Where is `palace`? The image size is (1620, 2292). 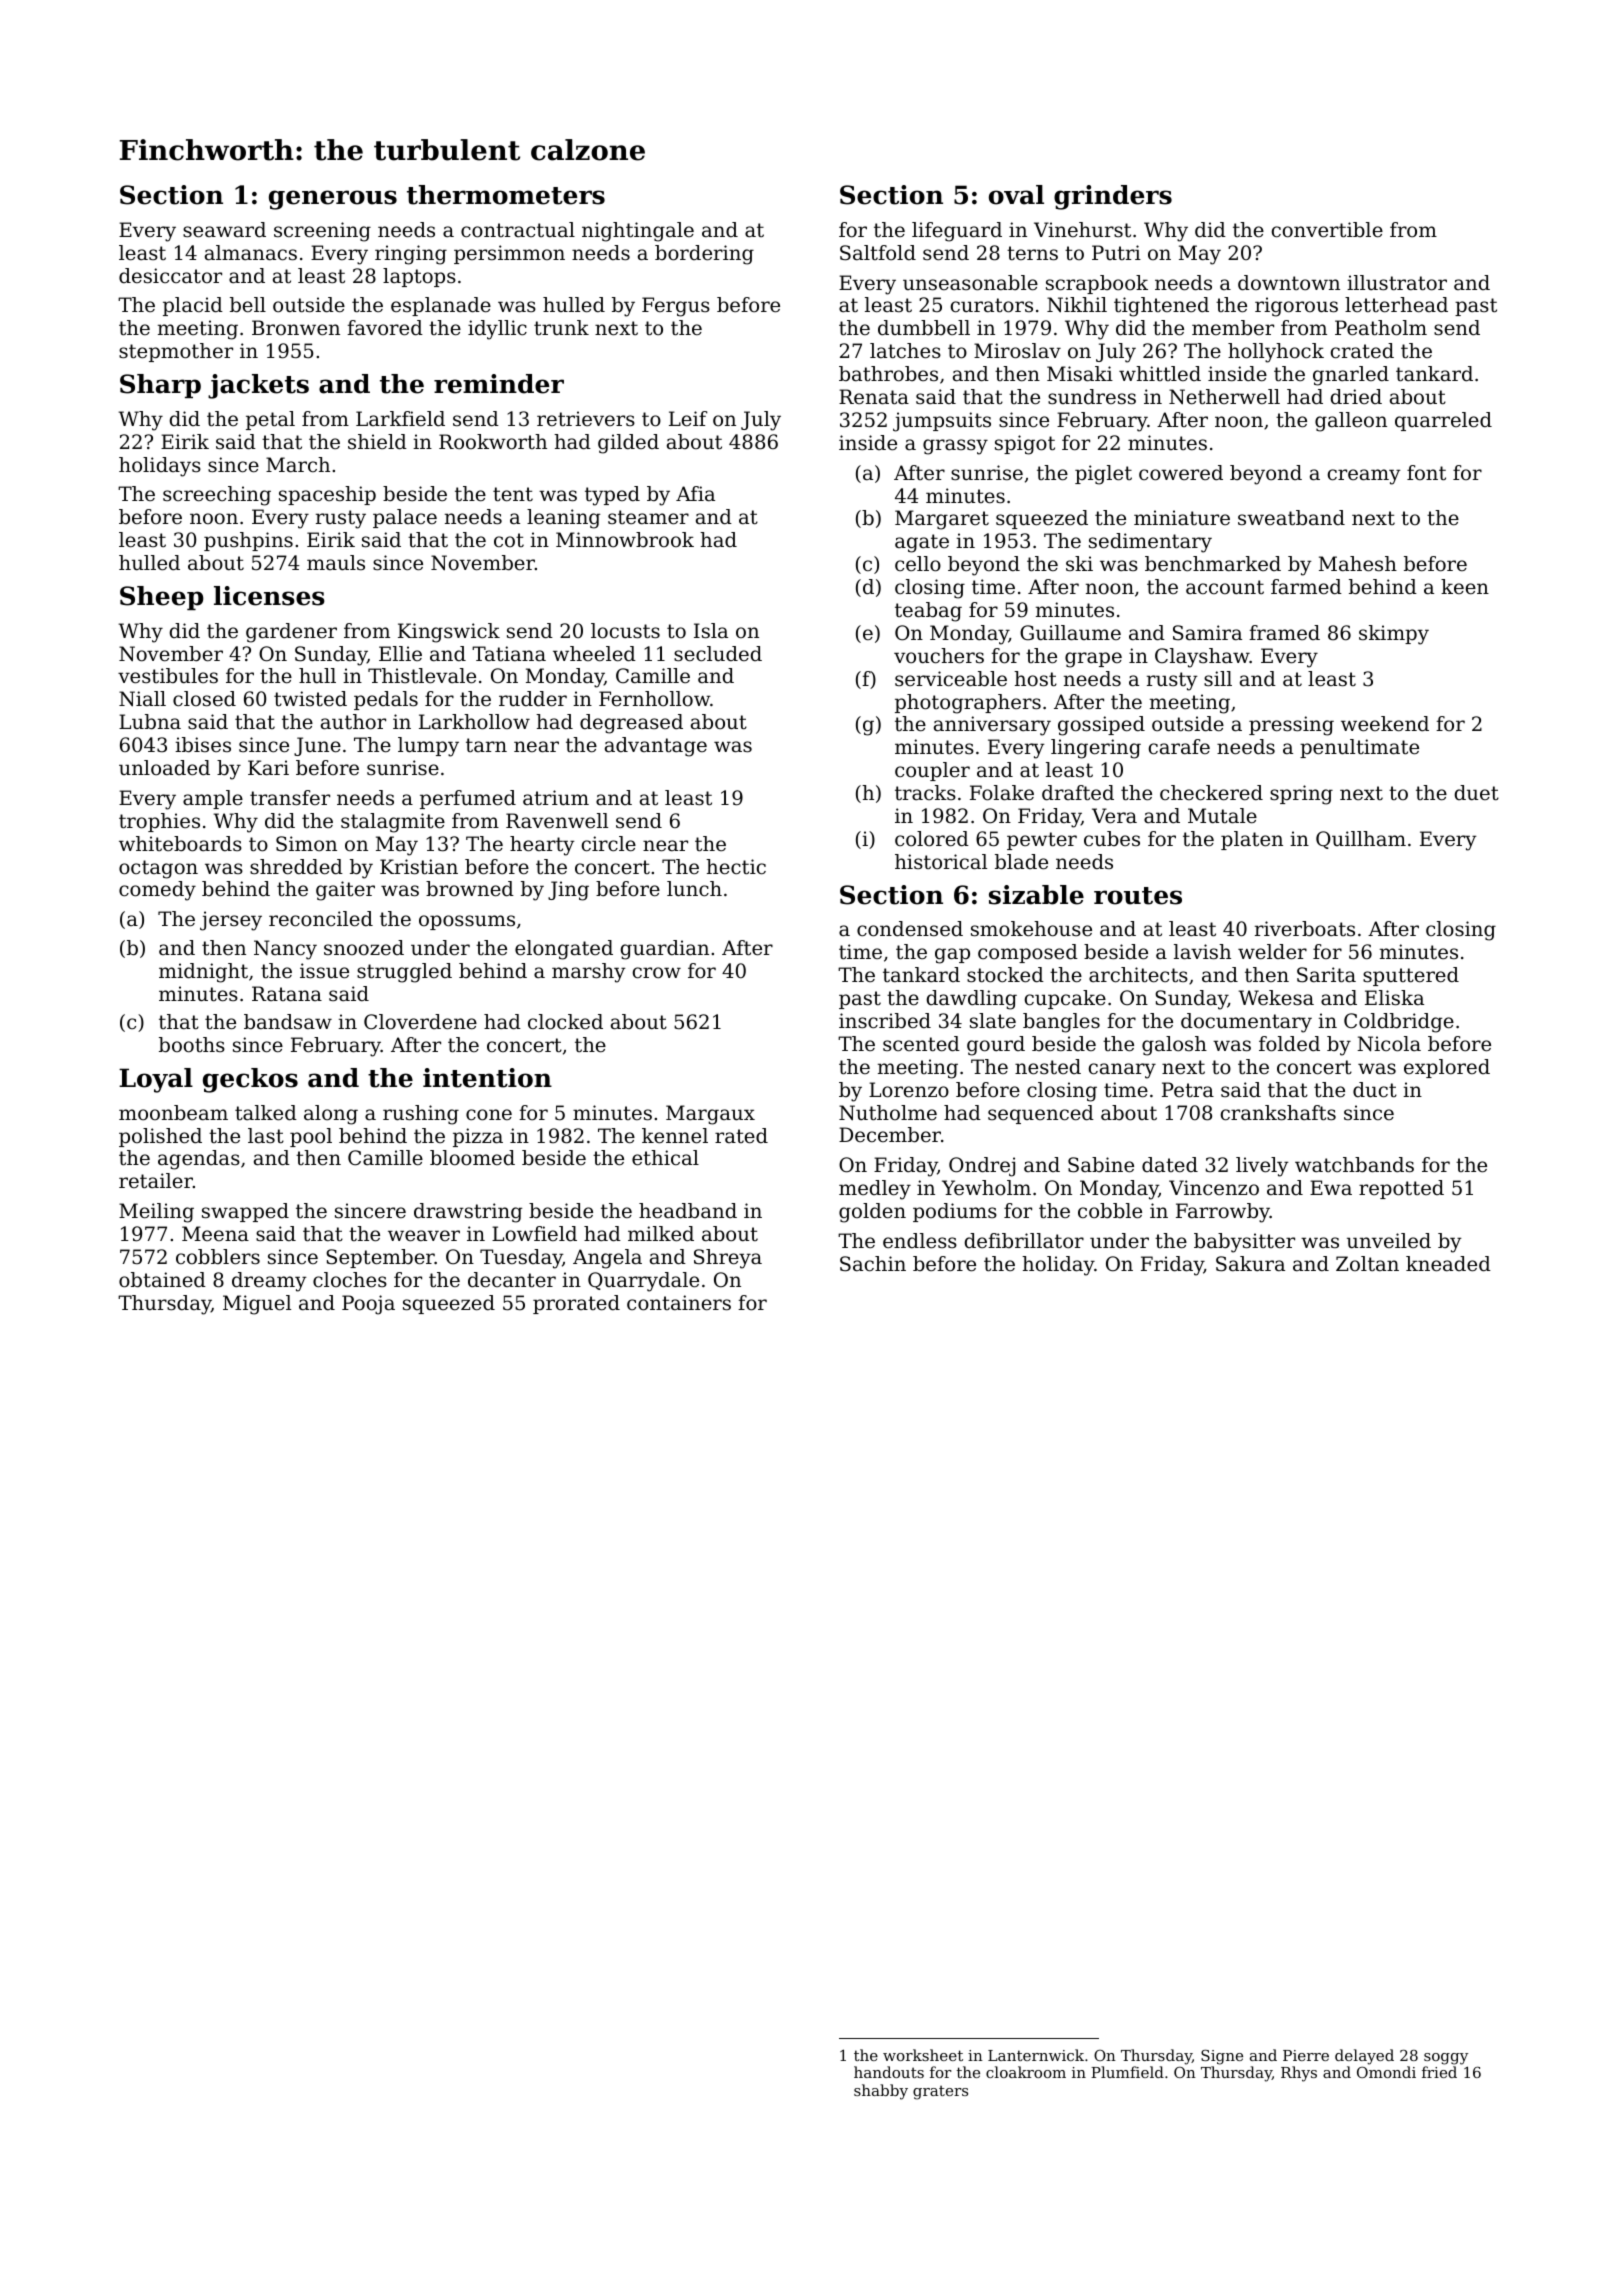
palace is located at coordinates (405, 518).
